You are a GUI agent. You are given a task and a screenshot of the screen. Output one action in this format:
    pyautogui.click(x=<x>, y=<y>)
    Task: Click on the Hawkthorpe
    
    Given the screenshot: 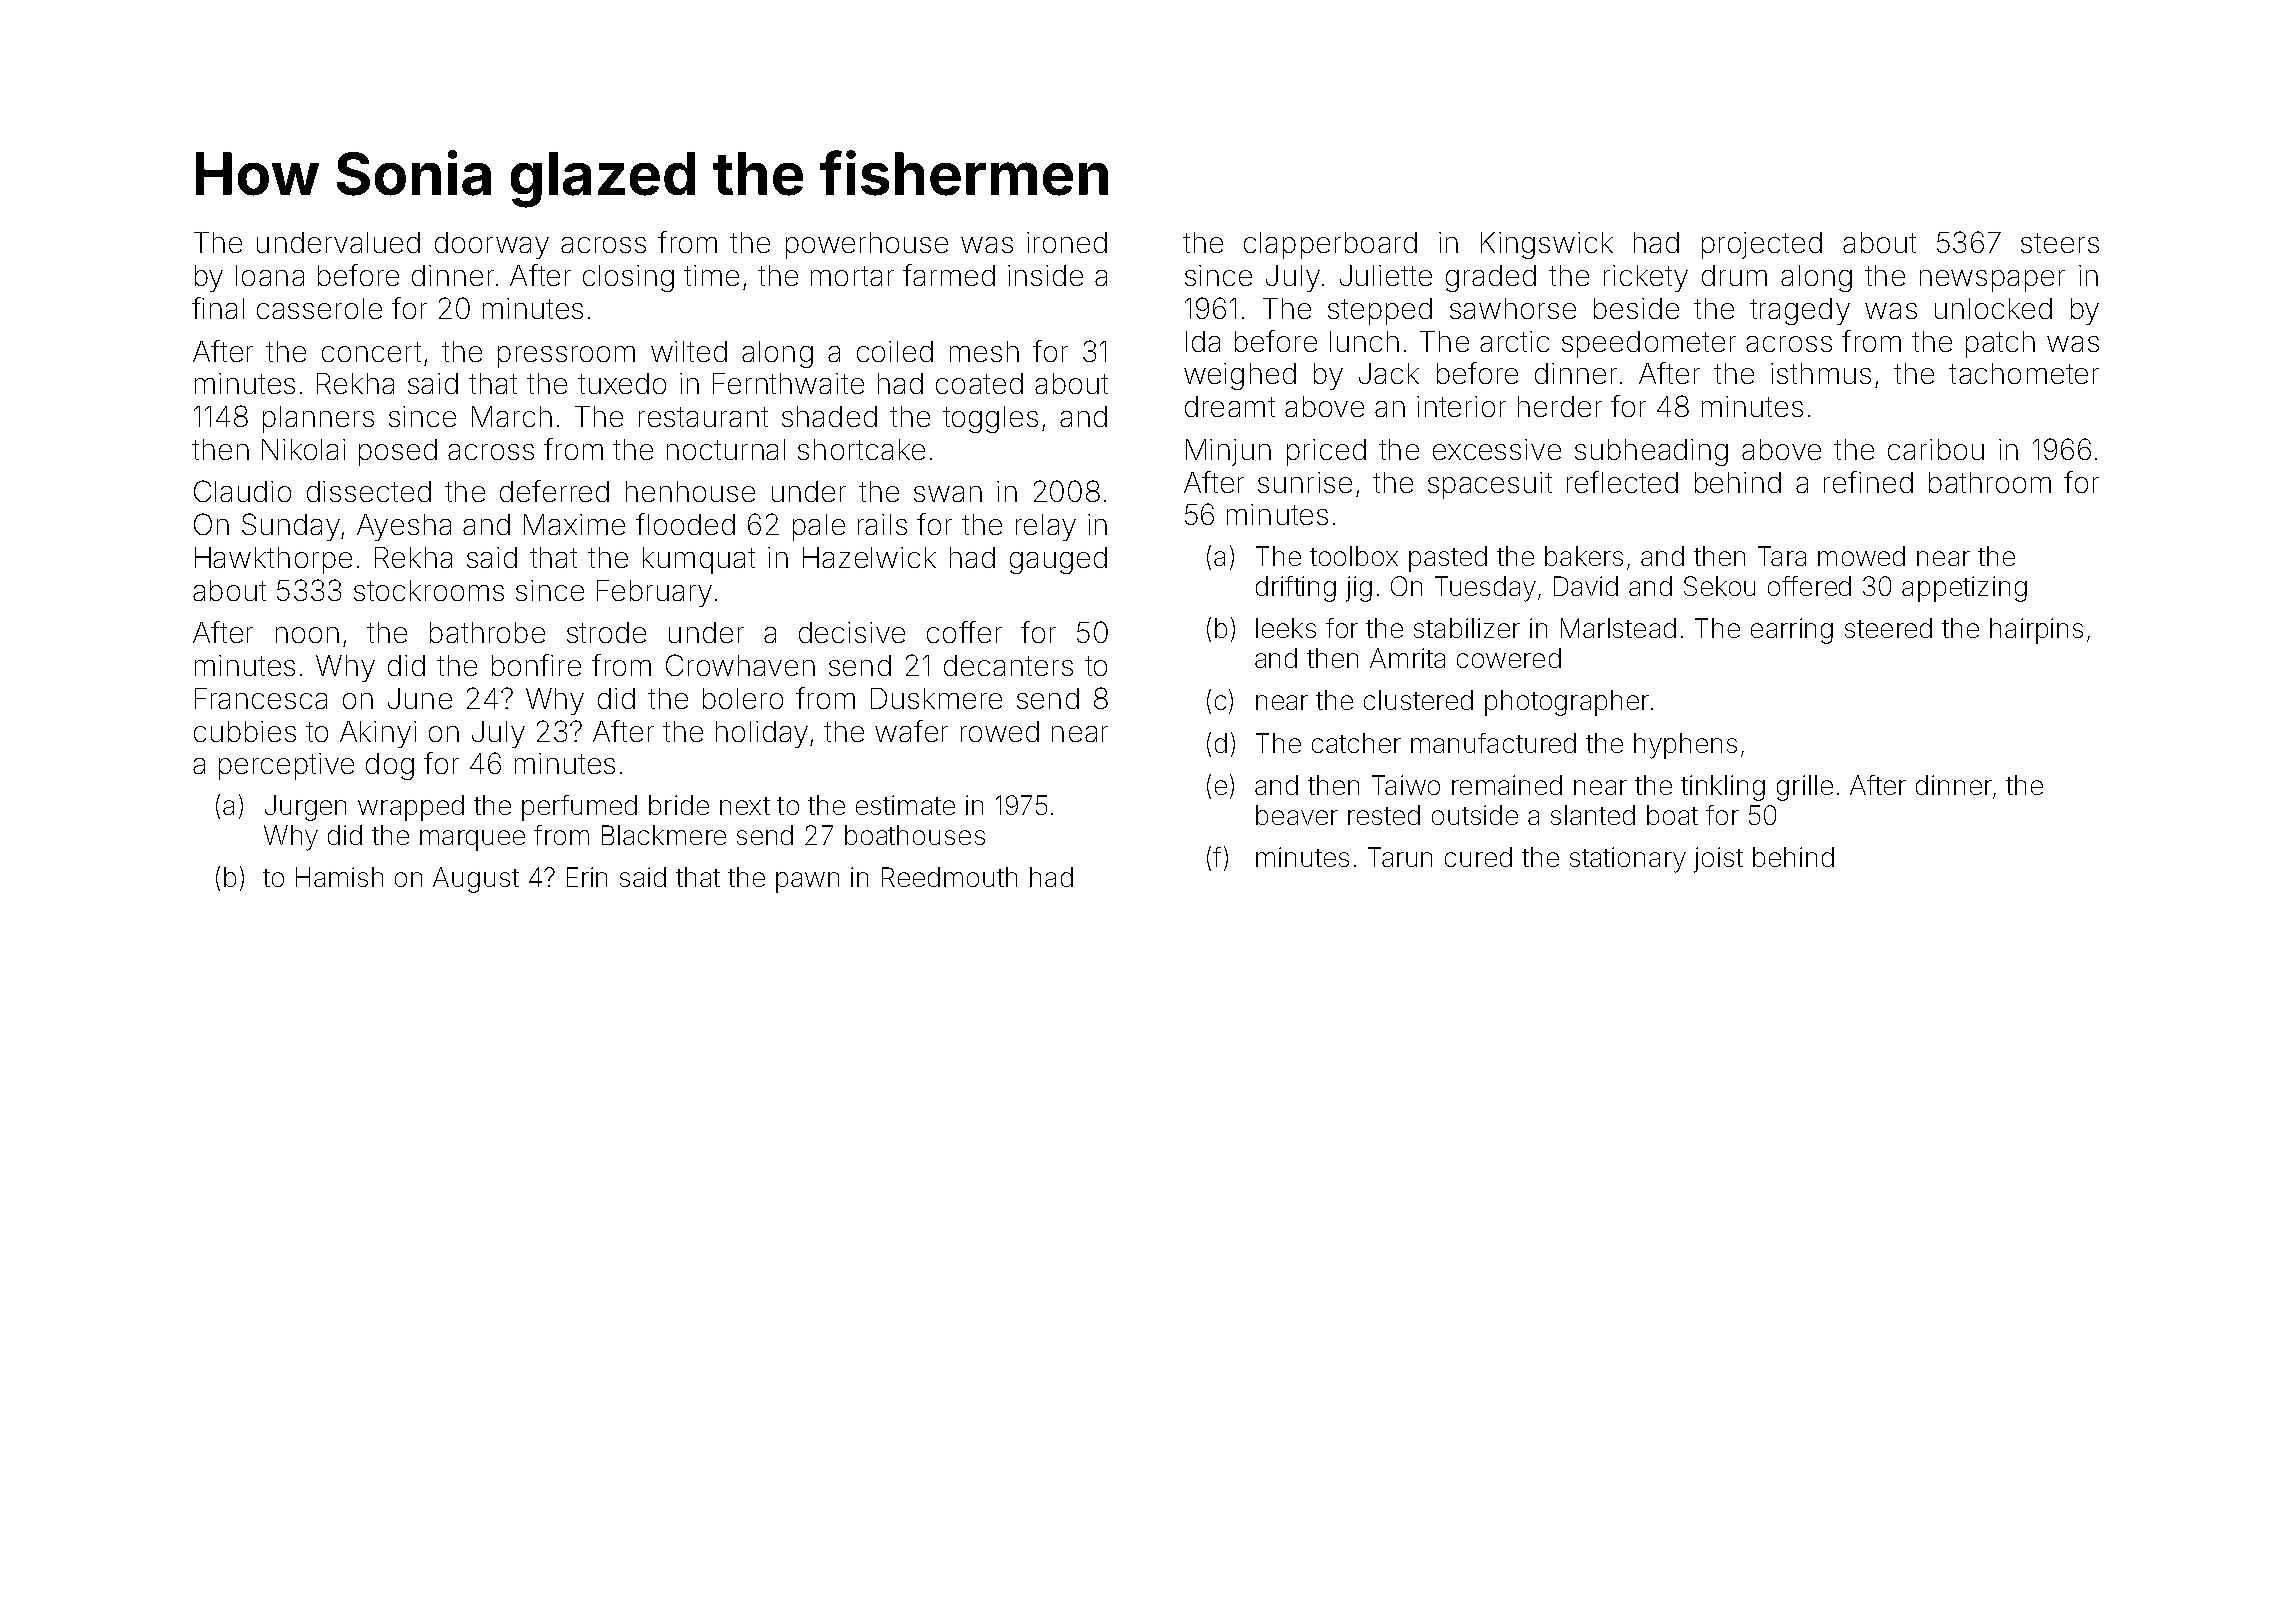 What is the action you would take?
    pyautogui.click(x=273, y=560)
